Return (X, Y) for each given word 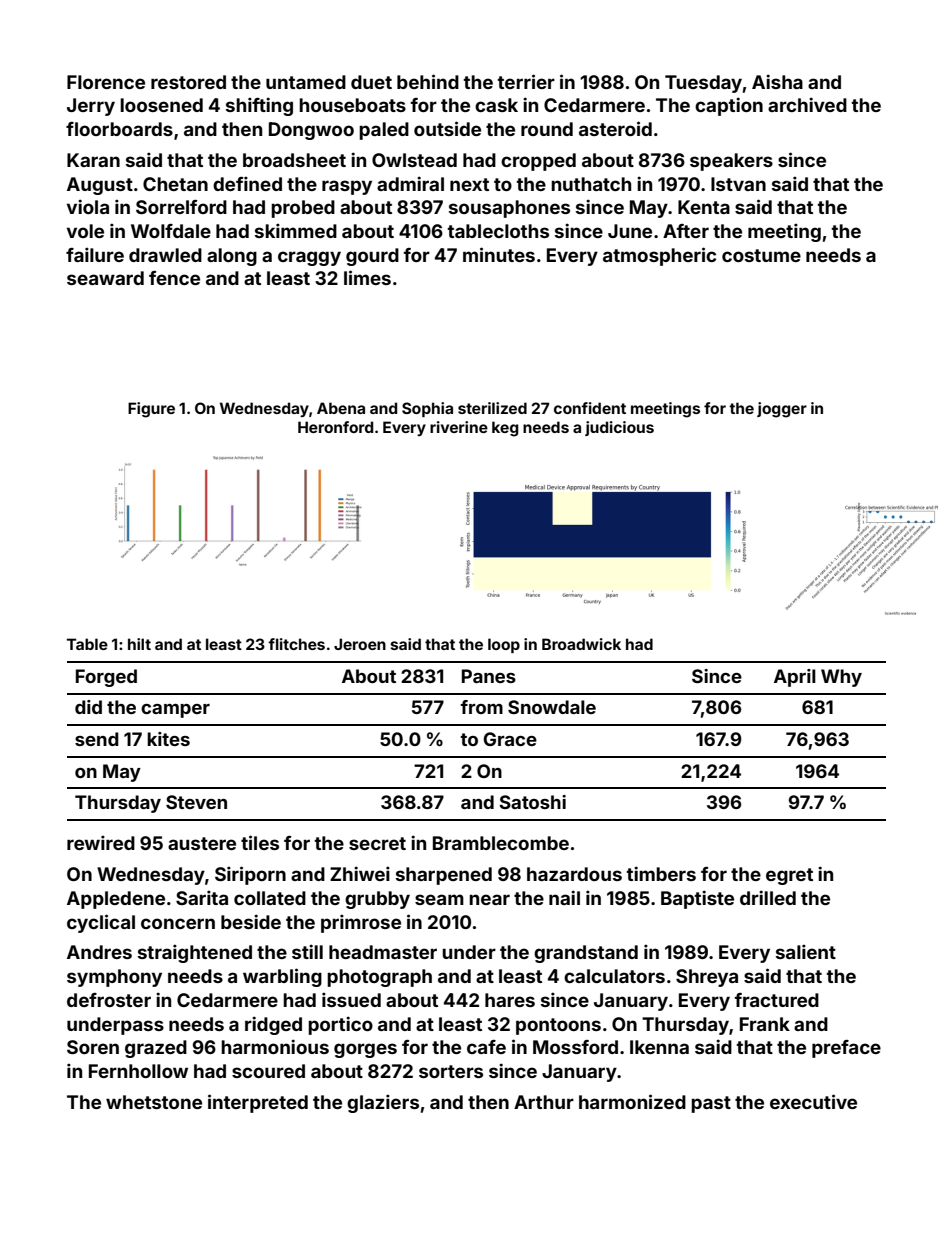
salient (806, 951)
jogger (782, 410)
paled (384, 131)
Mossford (575, 1047)
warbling (282, 977)
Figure (151, 410)
